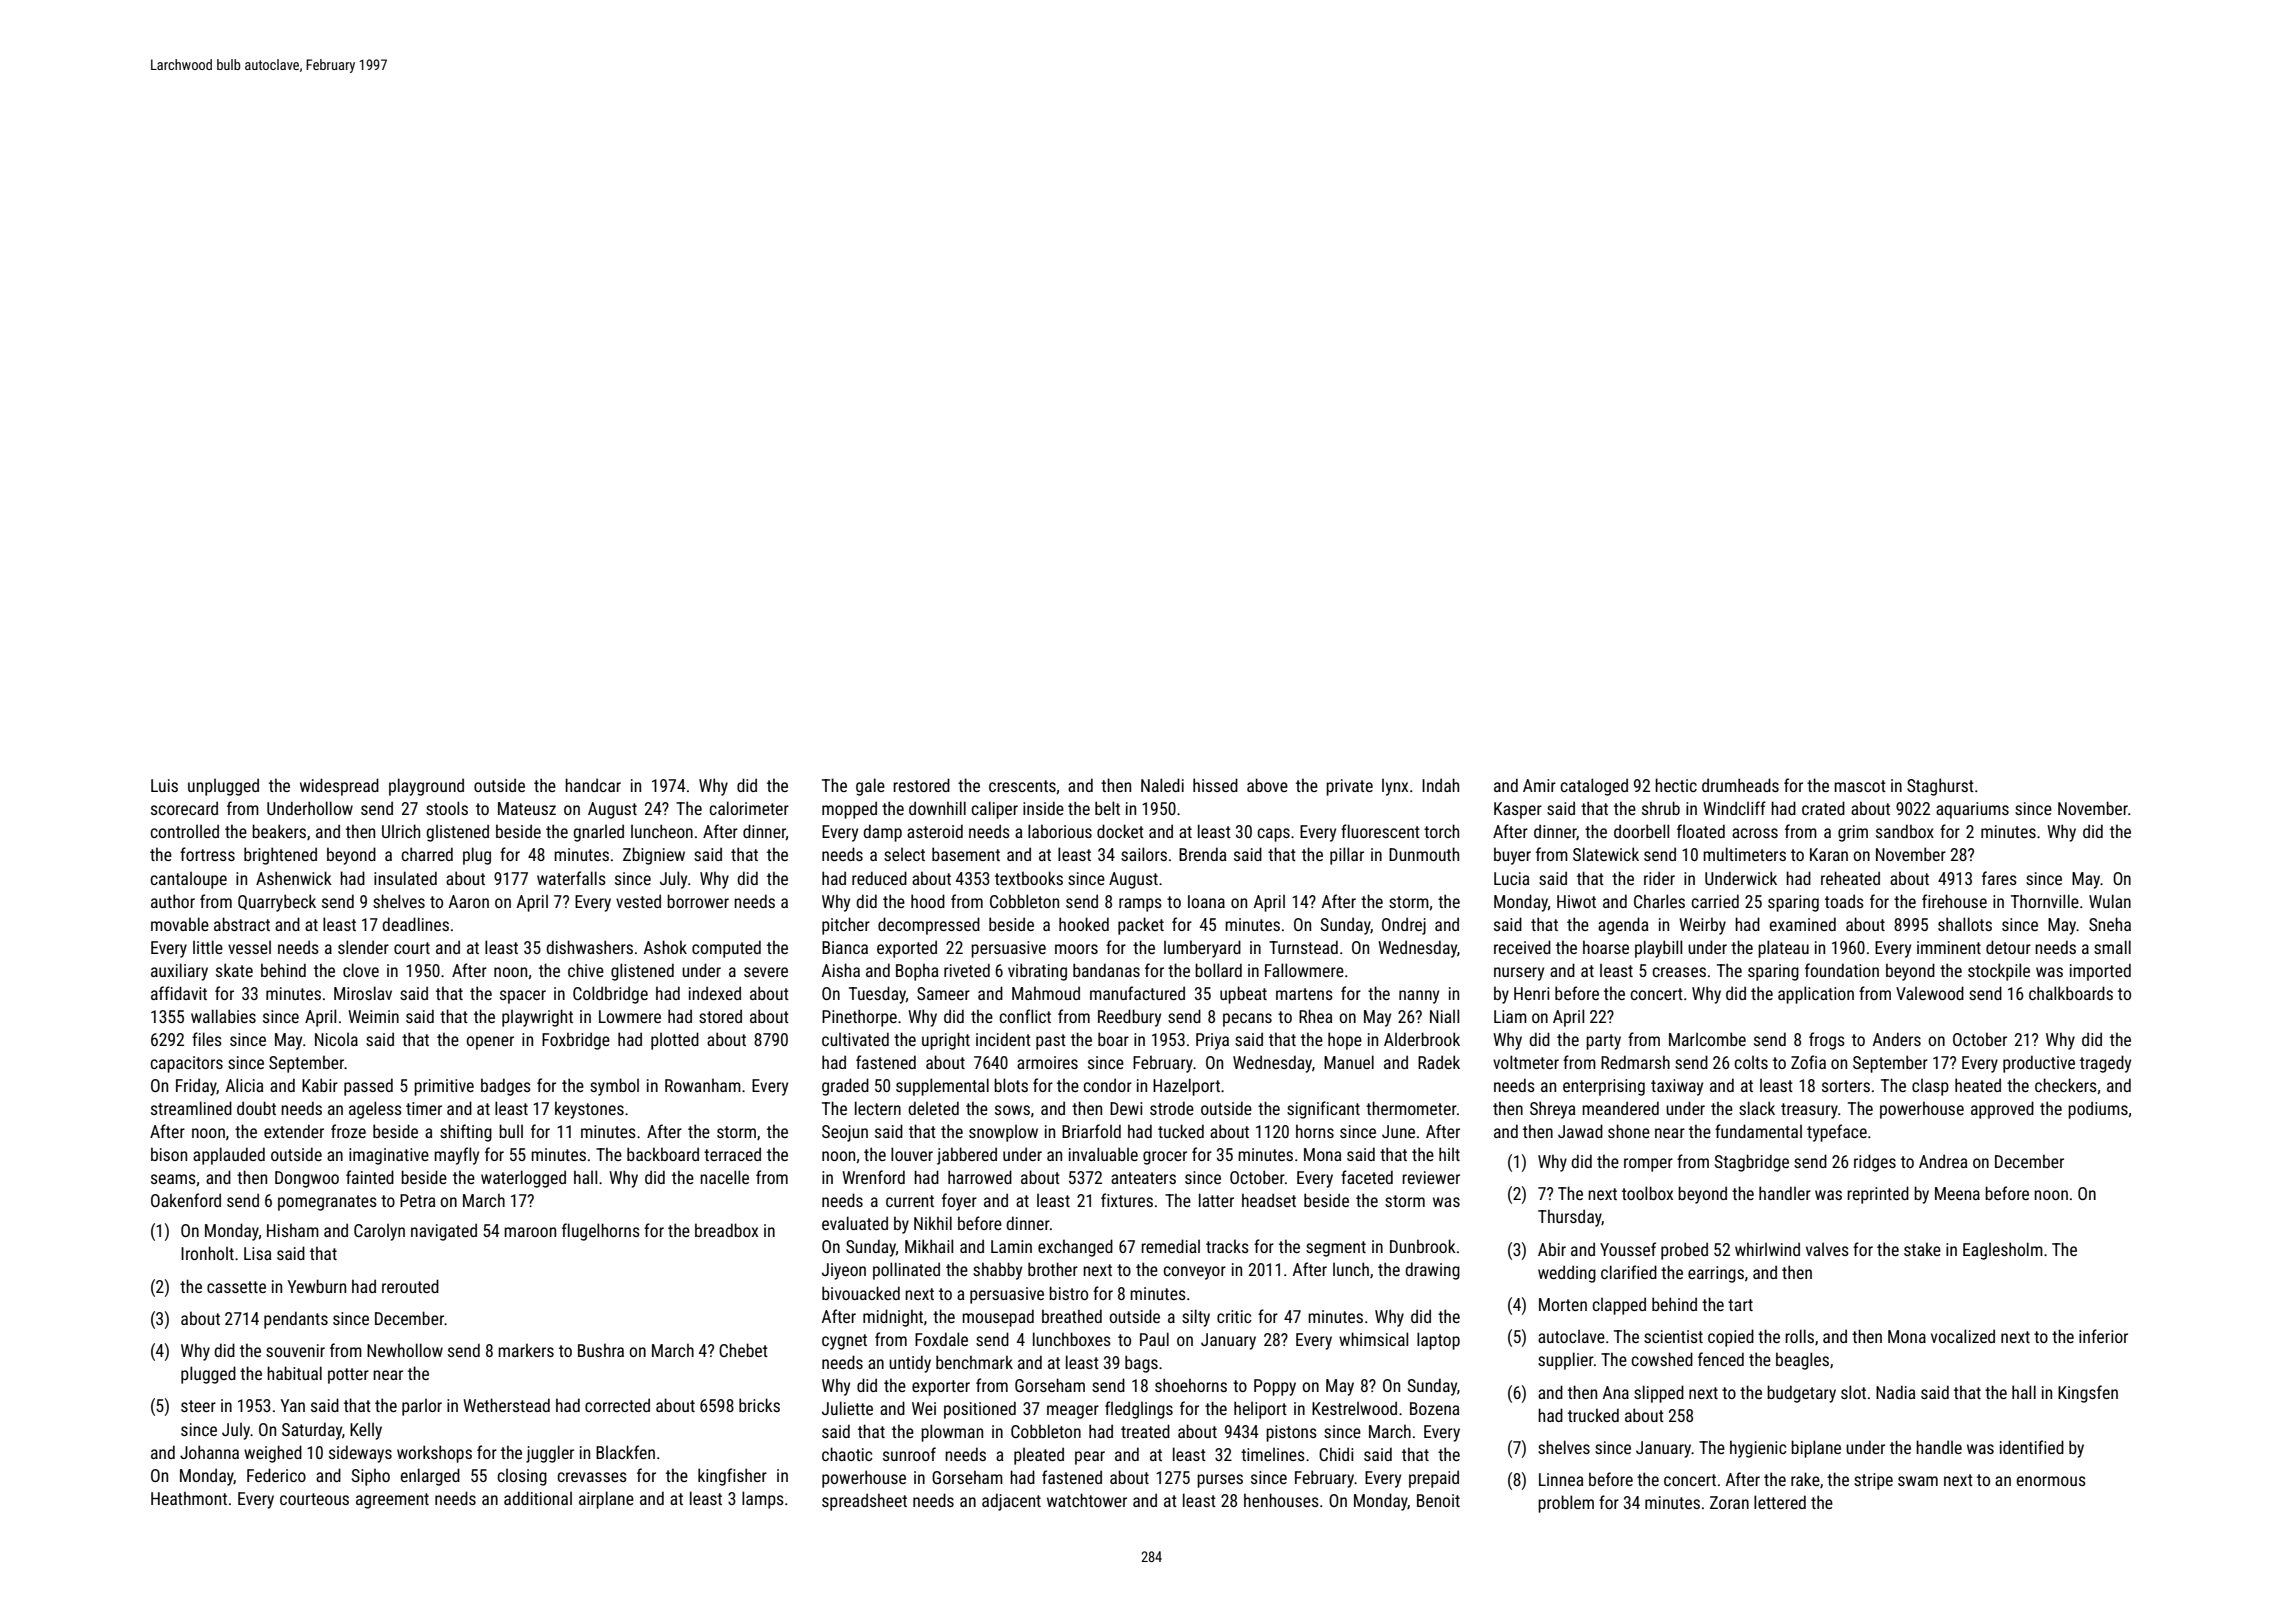 The height and width of the document is (1614, 2282). What do you see at coordinates (164, 785) in the document?
I see `Luis` at bounding box center [164, 785].
